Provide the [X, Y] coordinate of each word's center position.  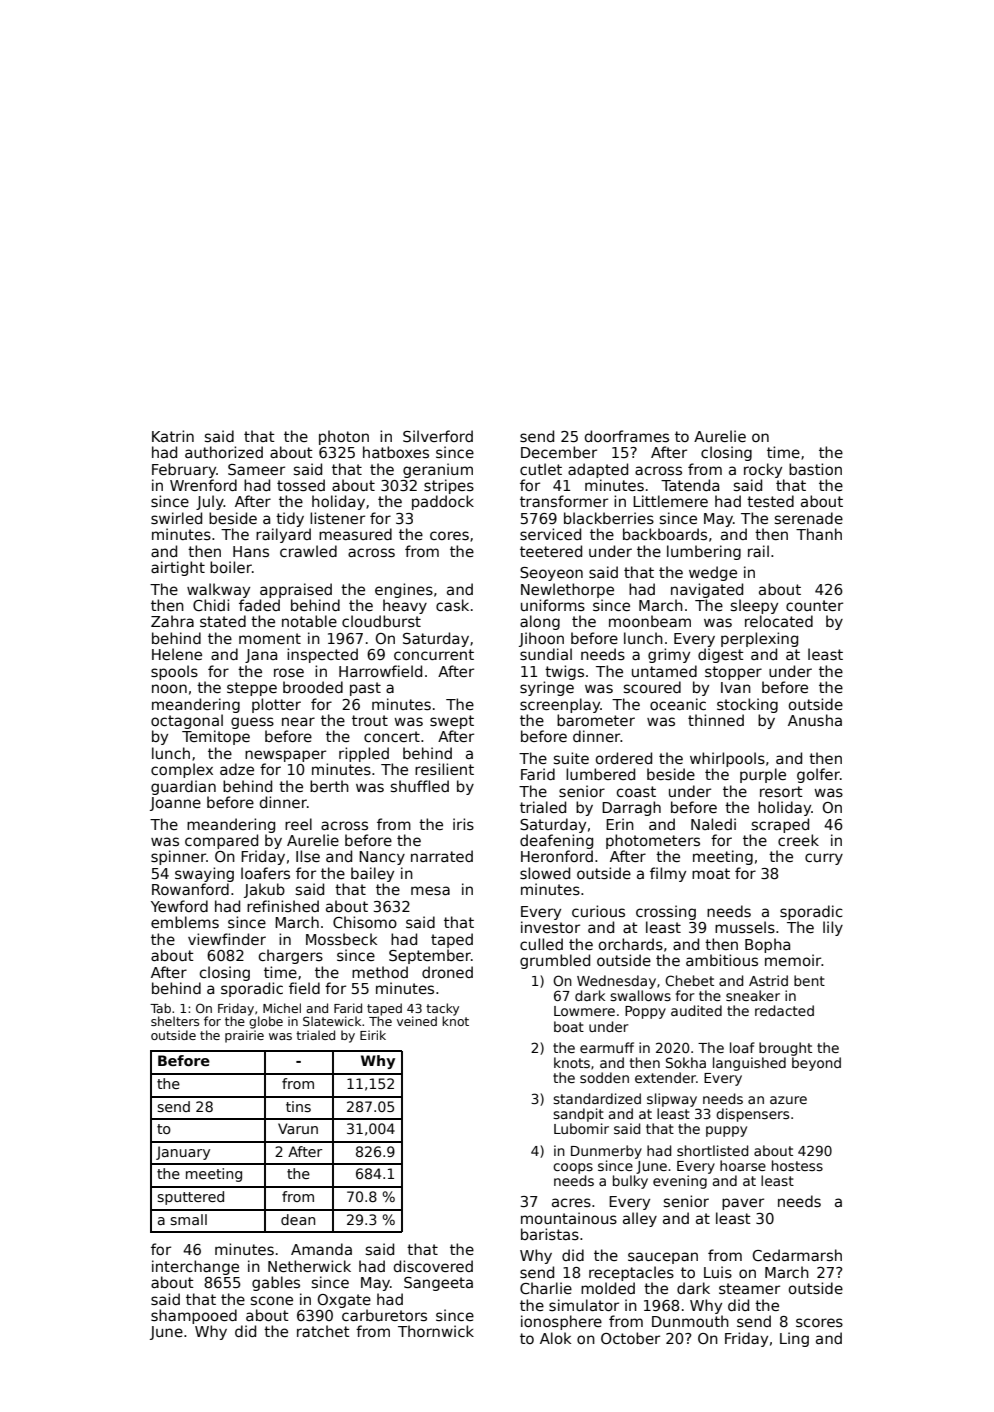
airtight [178, 568]
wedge [713, 573]
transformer [564, 501]
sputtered [190, 1198]
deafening [556, 841]
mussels [745, 927]
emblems [185, 922]
